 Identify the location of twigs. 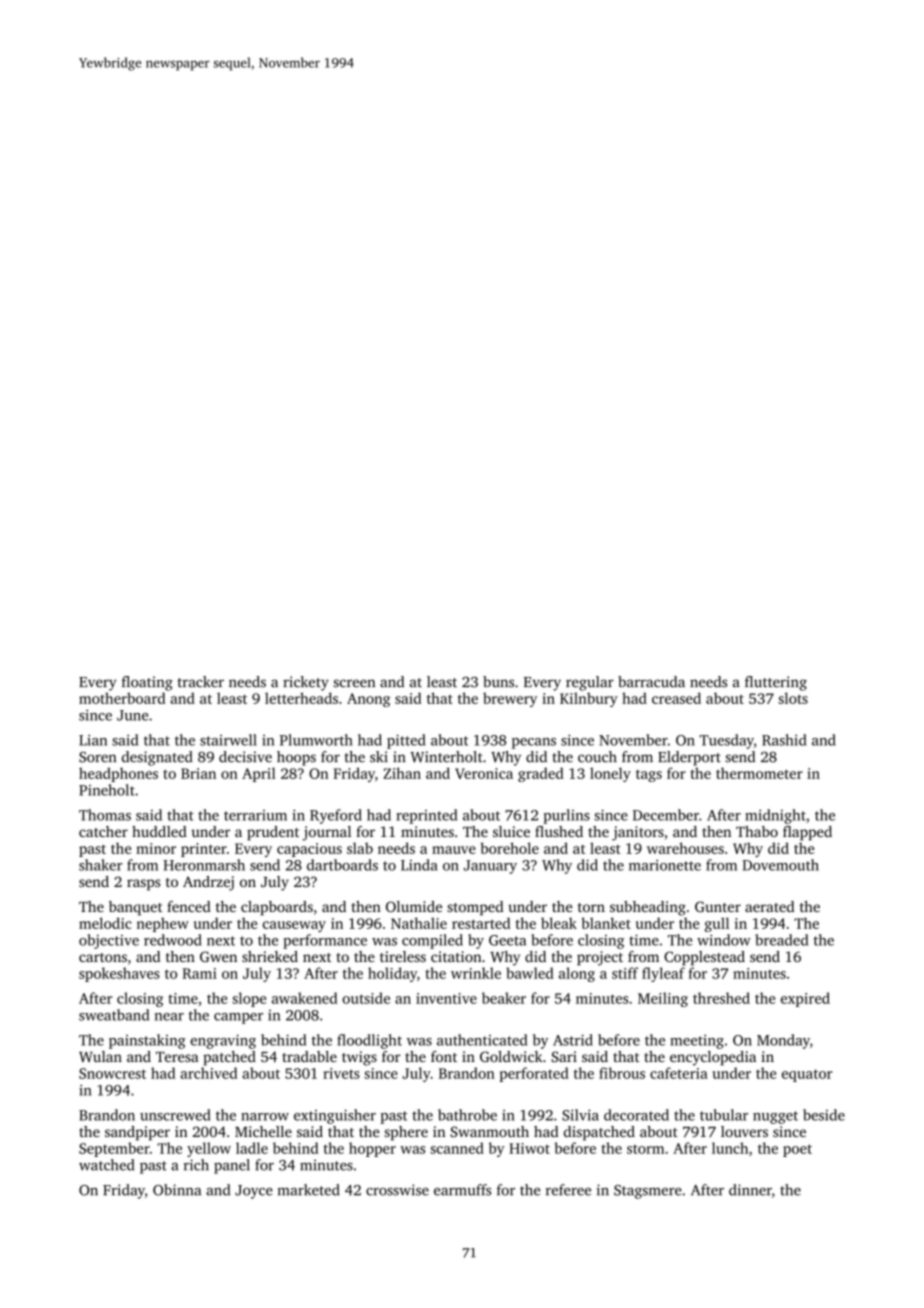
(359, 1058).
